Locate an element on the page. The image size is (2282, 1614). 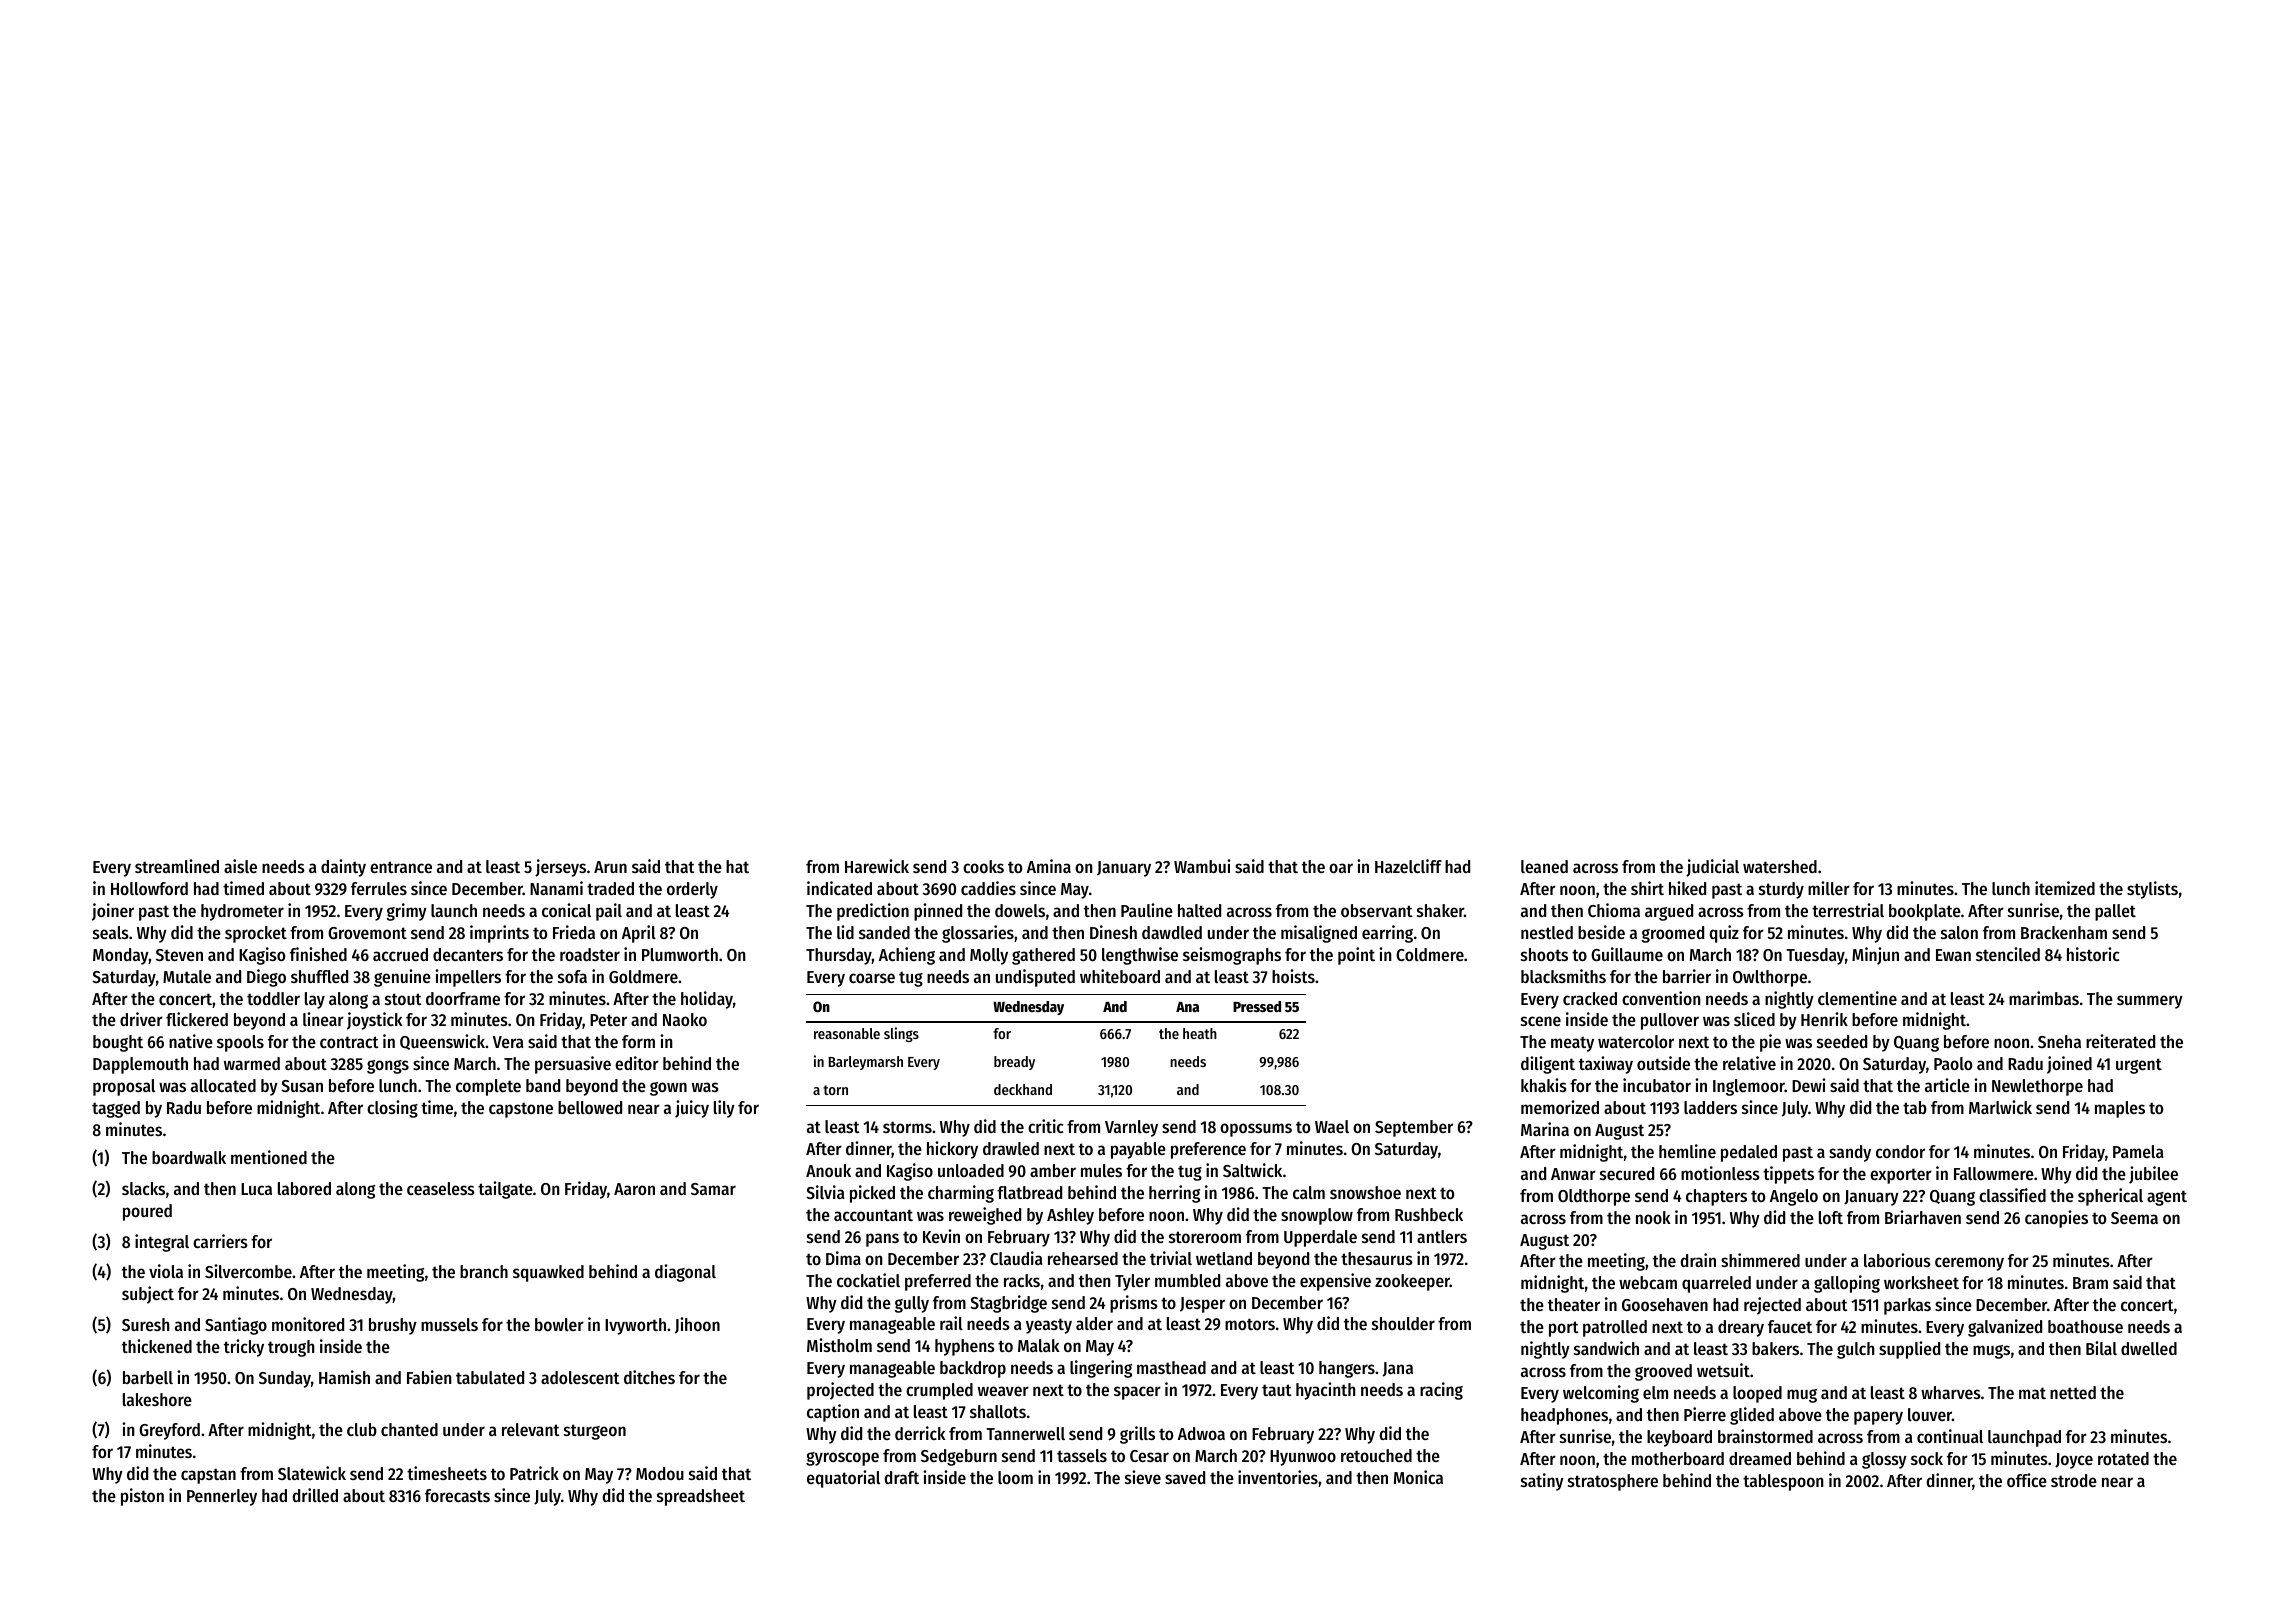
Molly is located at coordinates (989, 956).
